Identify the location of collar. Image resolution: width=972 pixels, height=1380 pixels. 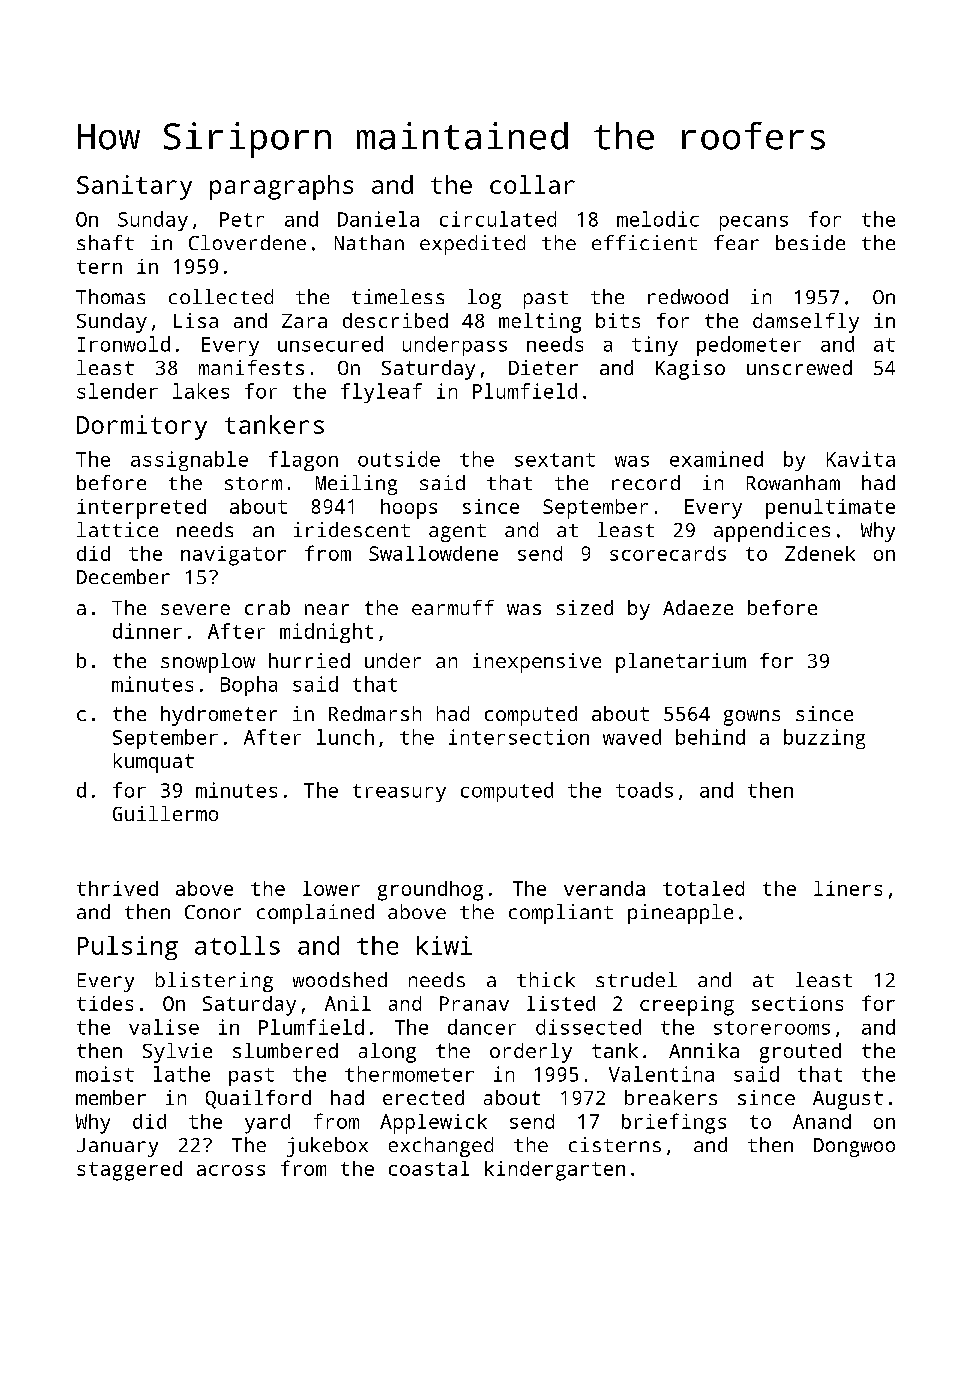
(532, 184).
